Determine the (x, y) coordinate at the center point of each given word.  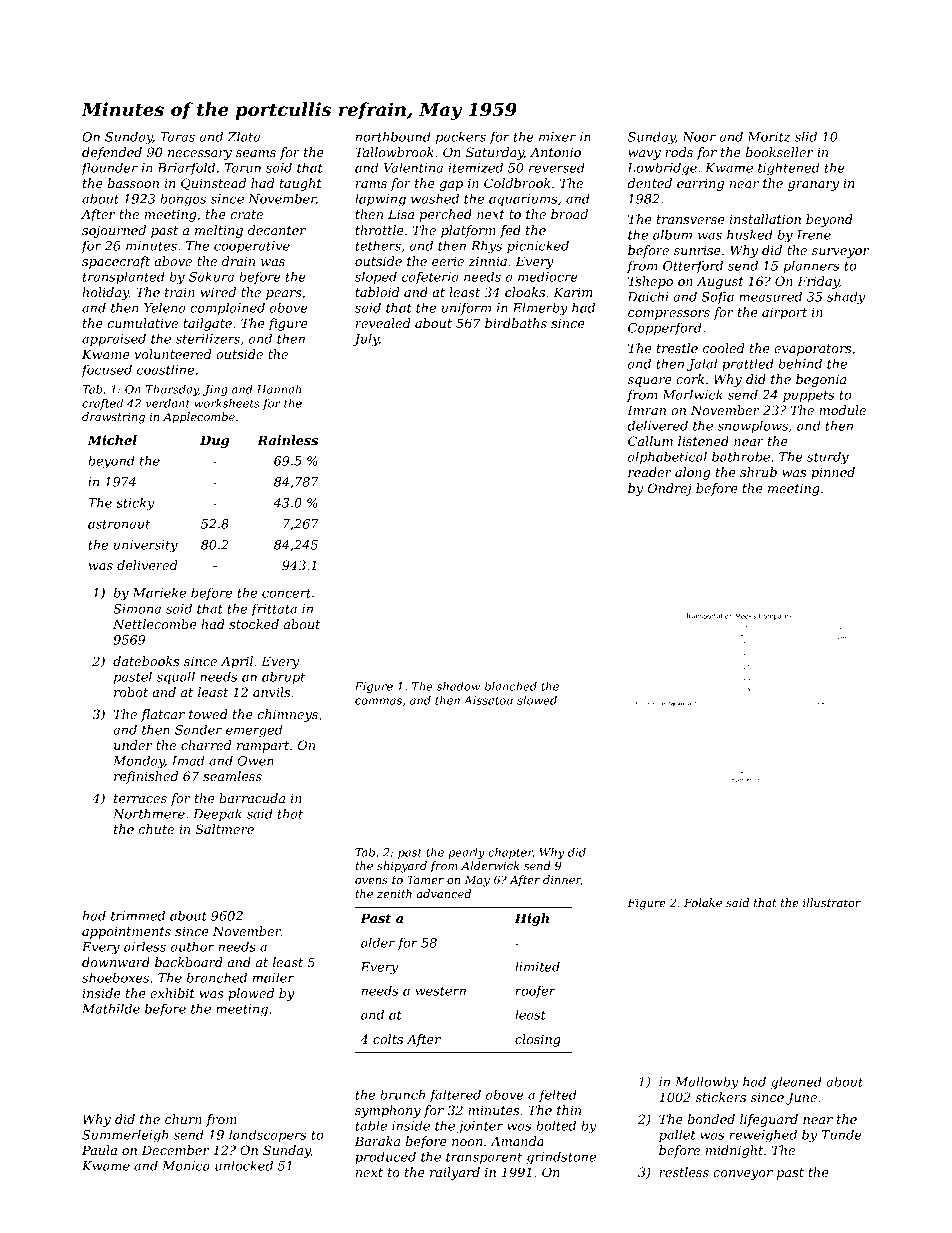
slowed (537, 700)
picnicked (538, 246)
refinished (146, 777)
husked (750, 234)
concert (286, 593)
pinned (833, 473)
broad (569, 214)
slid (805, 136)
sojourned (114, 231)
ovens (371, 881)
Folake (703, 902)
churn (183, 1119)
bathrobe (741, 456)
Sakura (211, 276)
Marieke (159, 592)
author (192, 946)
